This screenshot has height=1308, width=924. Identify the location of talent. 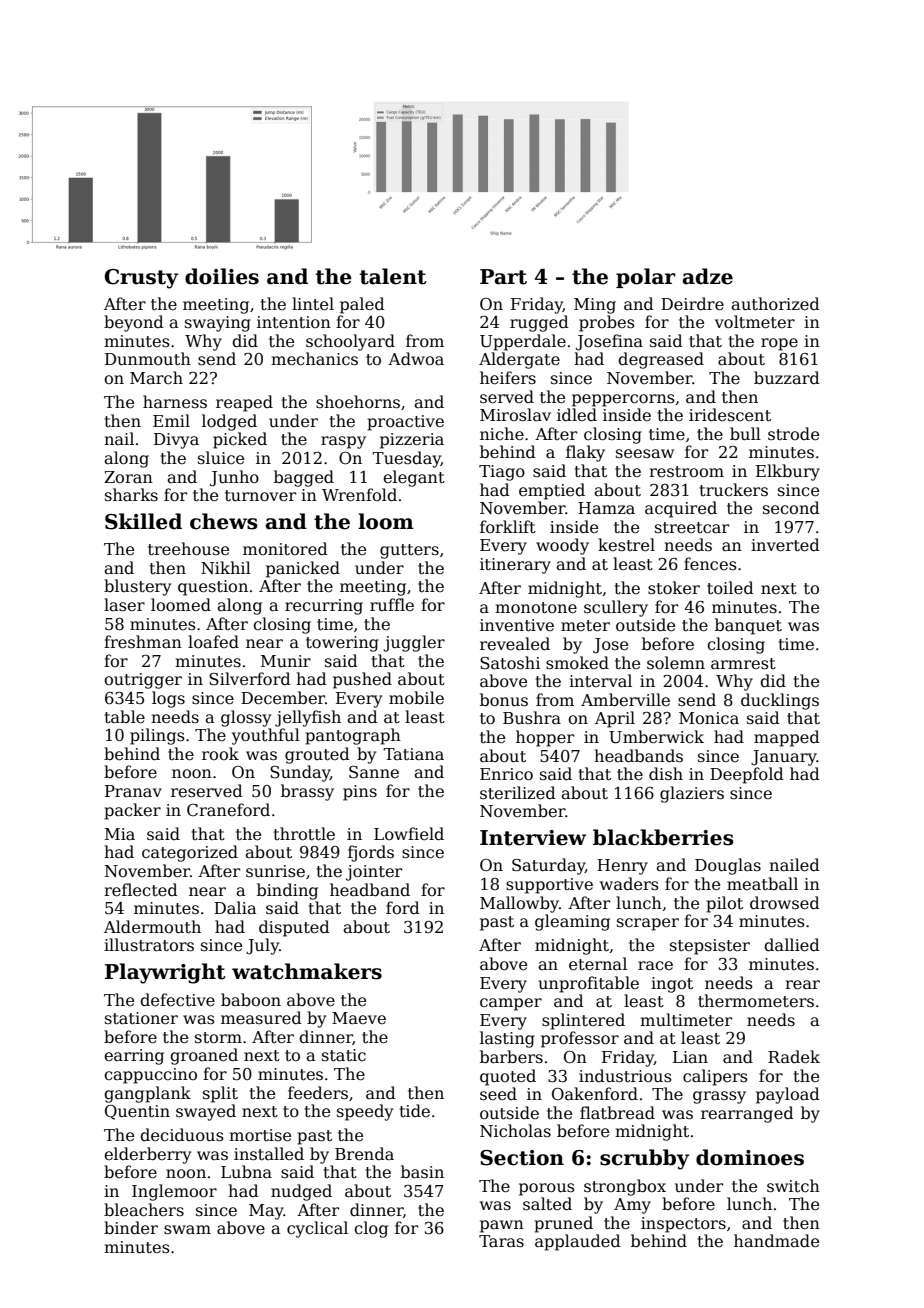
(393, 276).
